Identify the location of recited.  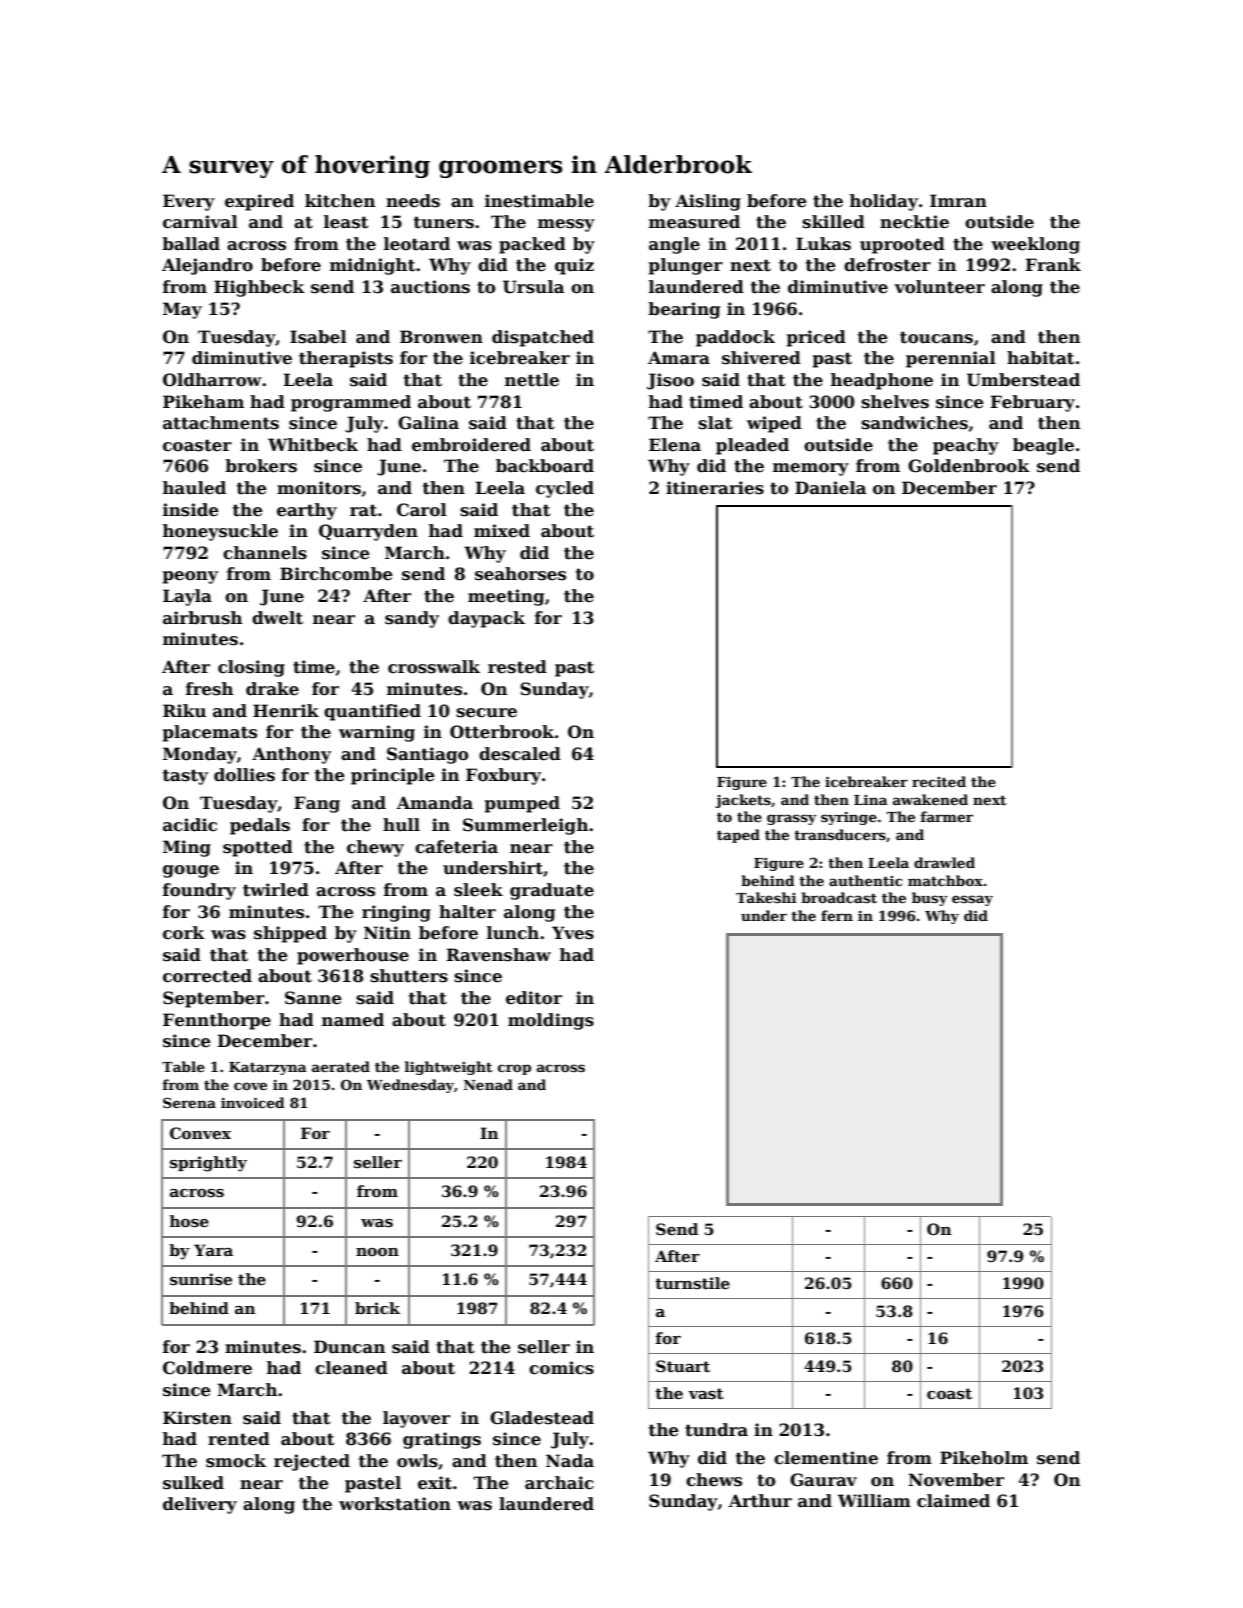
(939, 781).
